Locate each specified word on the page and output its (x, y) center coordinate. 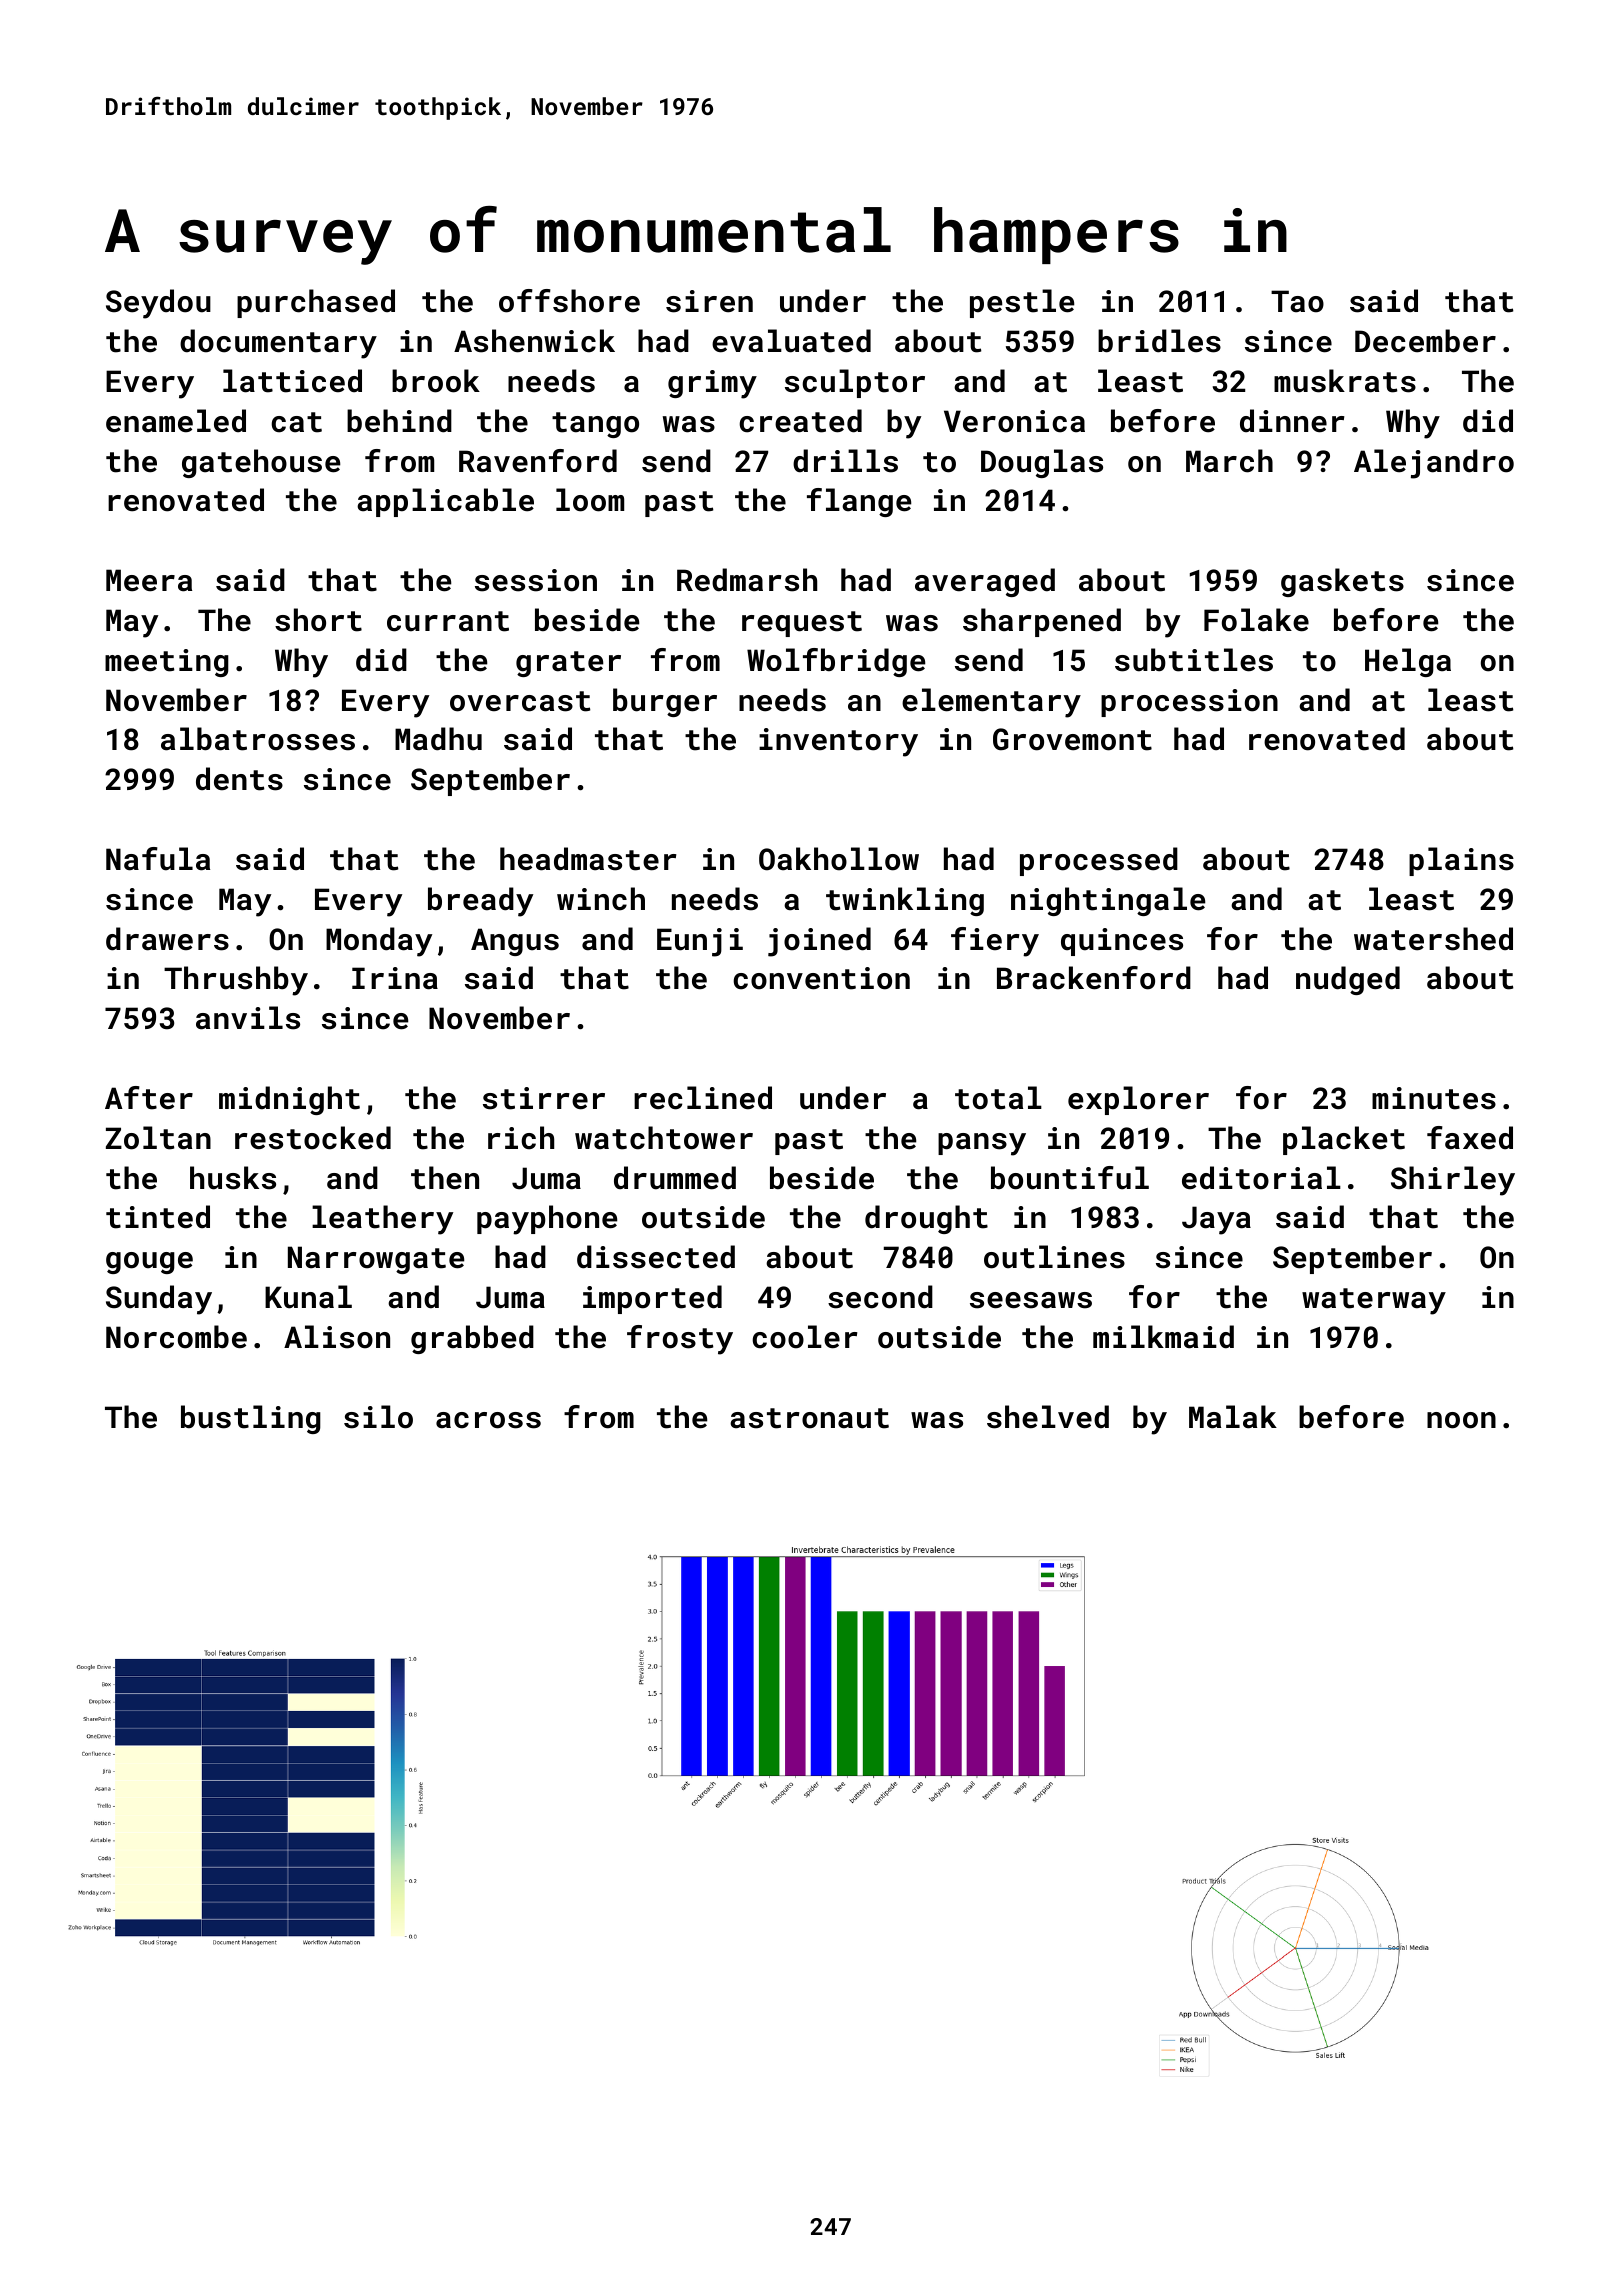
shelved (1048, 1417)
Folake (1256, 620)
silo (378, 1417)
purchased (316, 303)
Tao (1297, 301)
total (998, 1098)
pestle (1022, 303)
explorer (1138, 1100)
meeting (167, 663)
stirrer (544, 1098)
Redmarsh (747, 580)
